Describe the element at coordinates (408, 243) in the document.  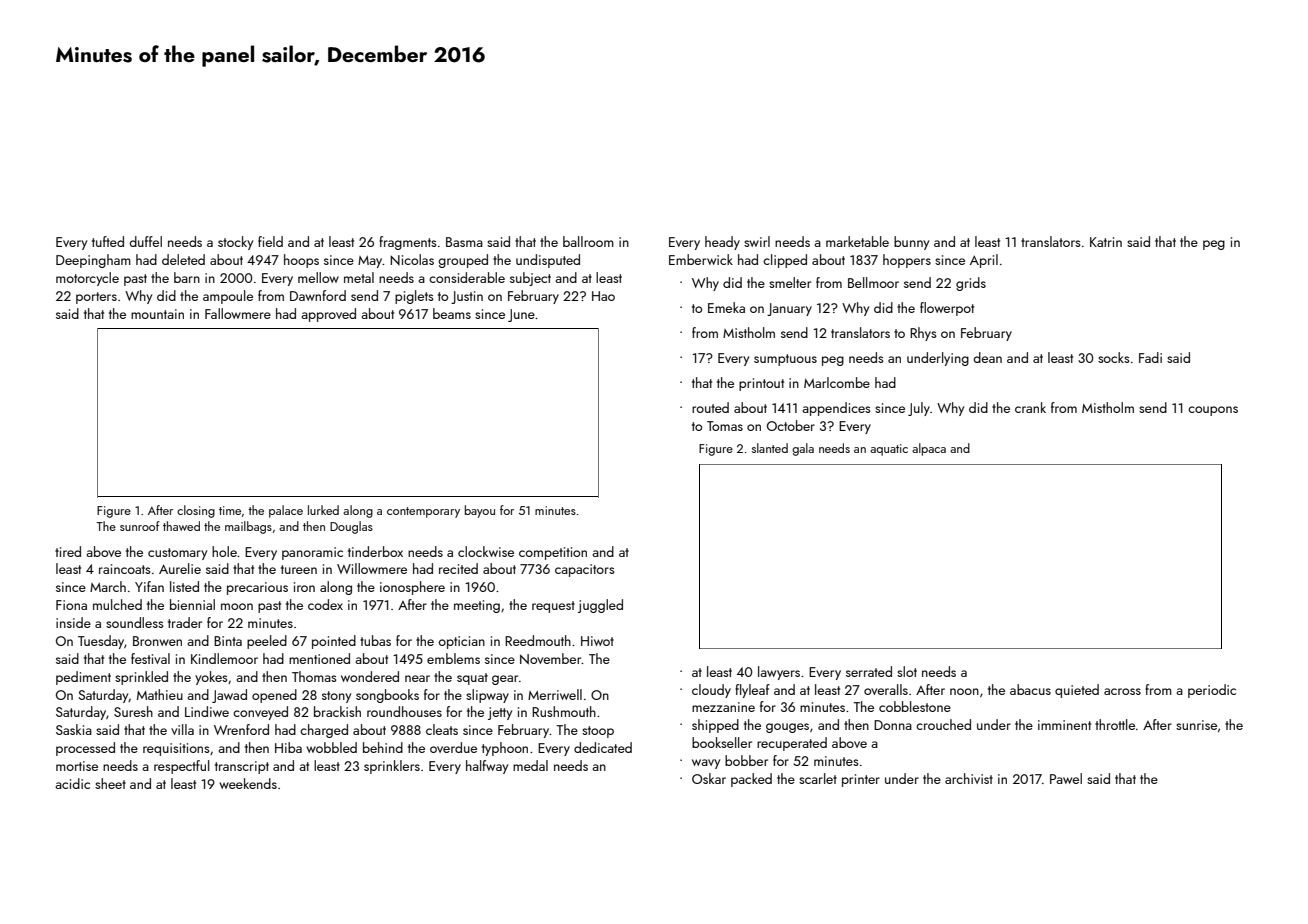
I see `fragments` at that location.
